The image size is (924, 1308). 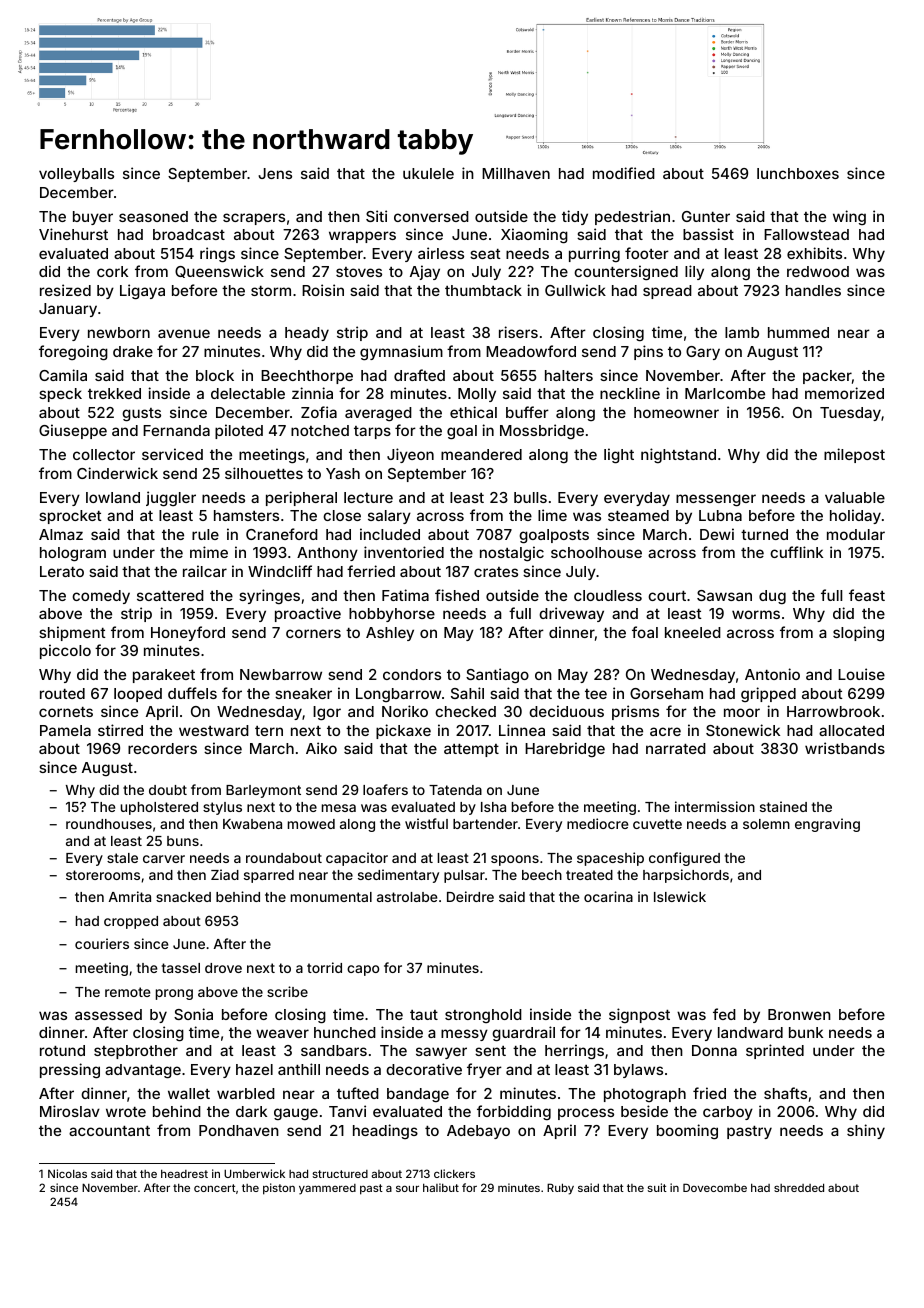 I want to click on Pamela, so click(x=65, y=730).
